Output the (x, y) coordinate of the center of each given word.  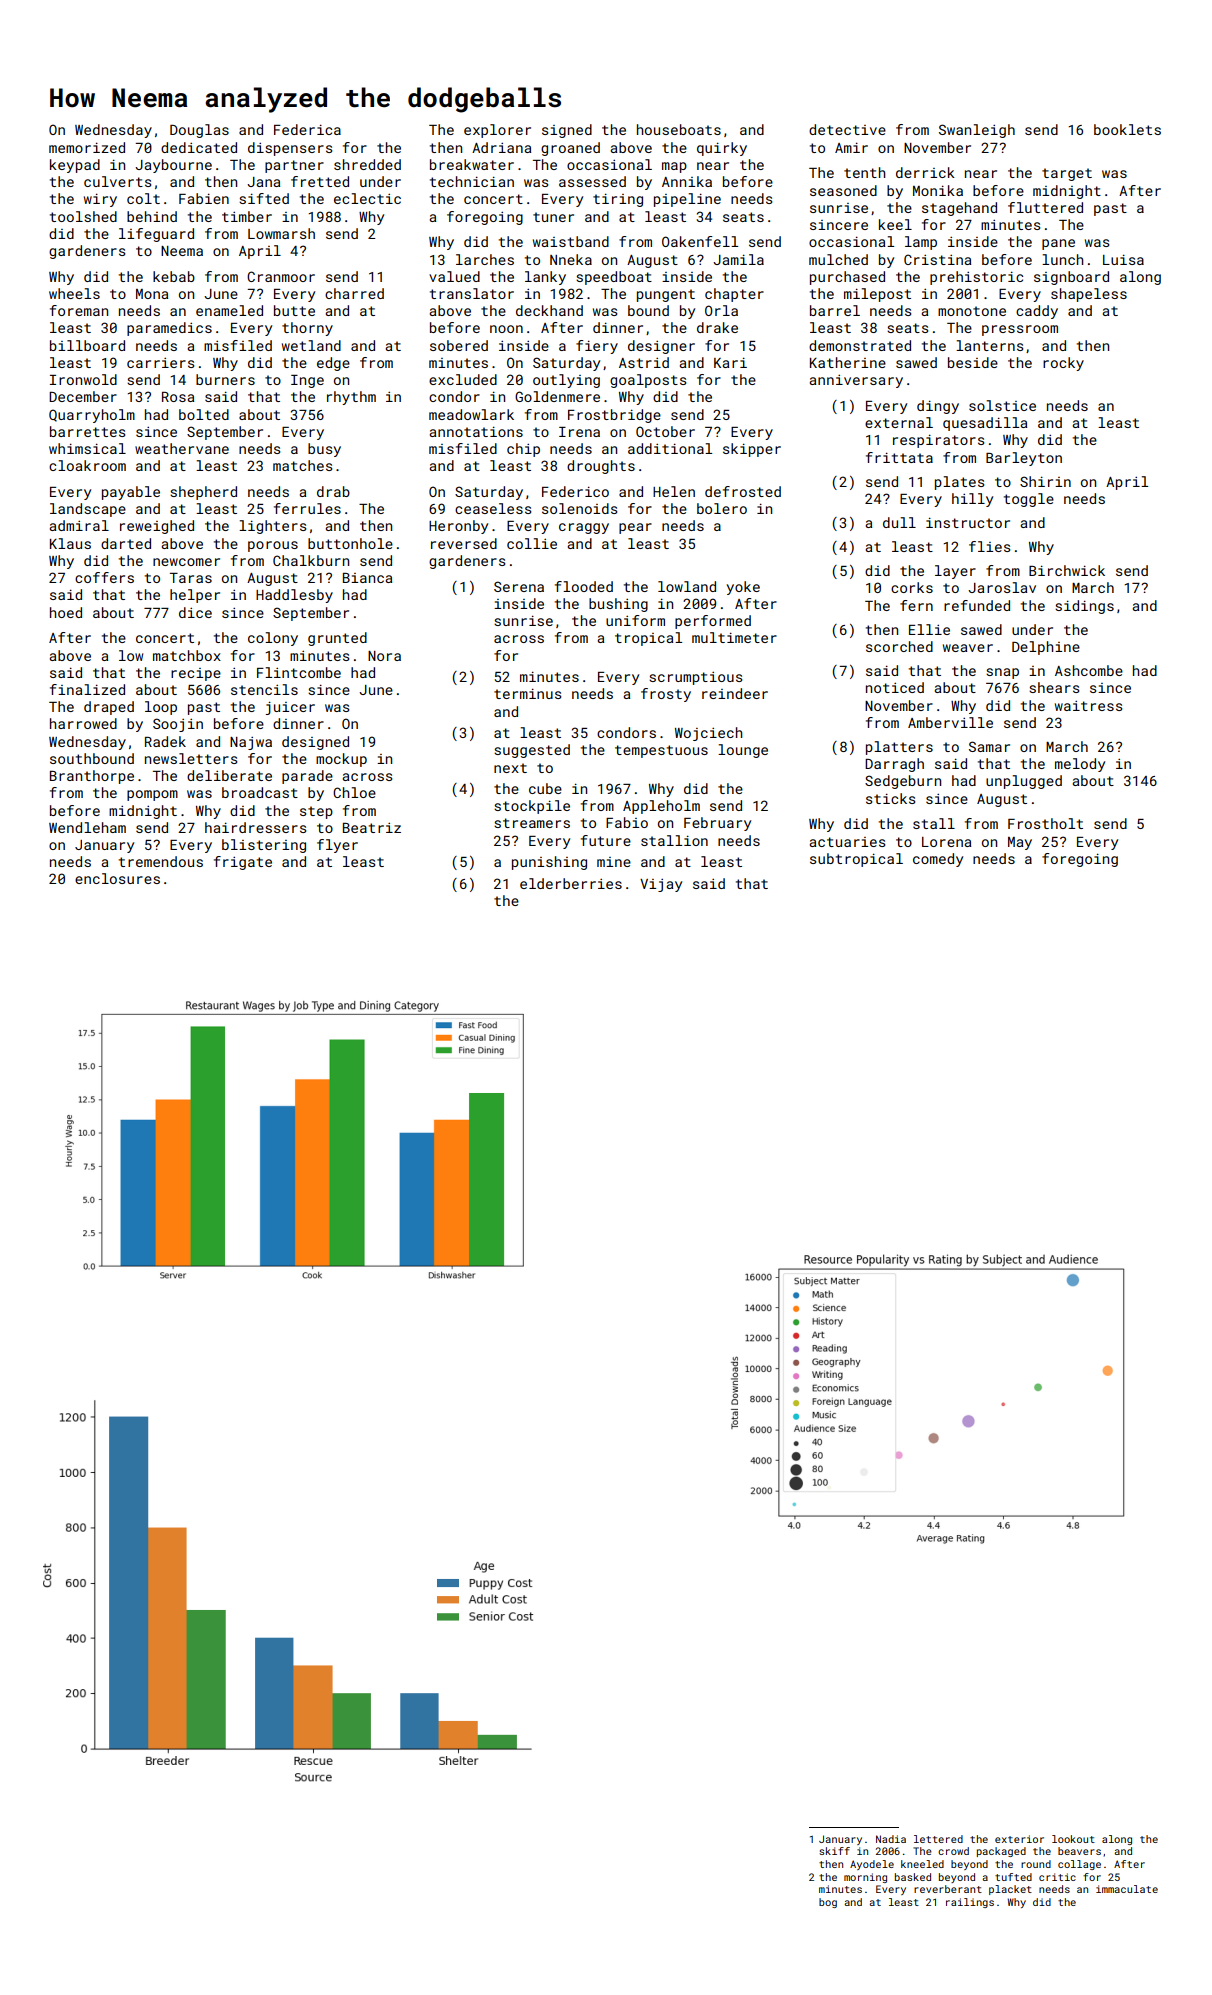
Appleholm (661, 807)
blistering (264, 846)
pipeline (687, 200)
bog (828, 1903)
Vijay (661, 885)
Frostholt (1045, 823)
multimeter (734, 637)
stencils (264, 689)
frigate (243, 863)
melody (1080, 765)
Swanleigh (977, 131)
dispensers (290, 149)
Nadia (891, 1839)
